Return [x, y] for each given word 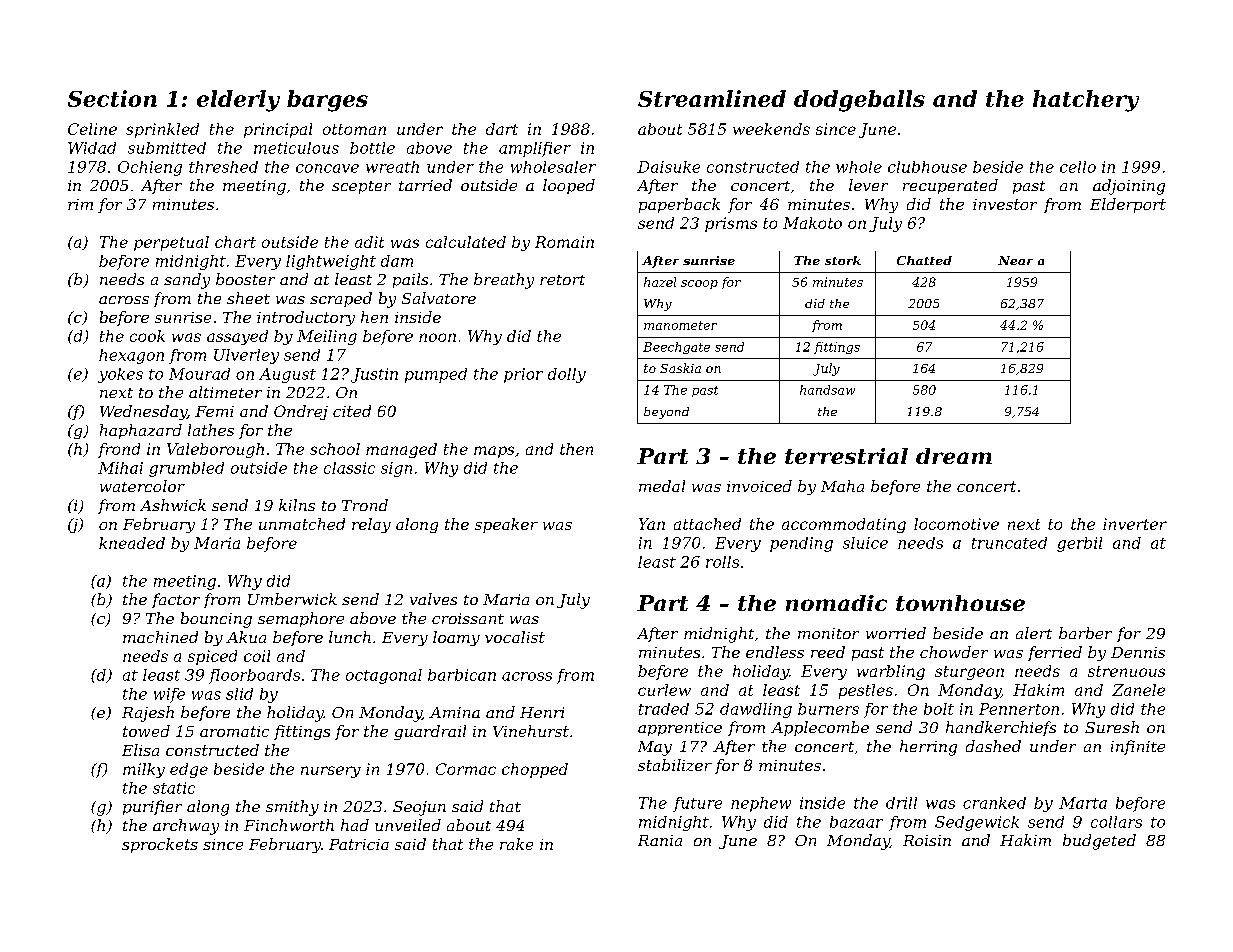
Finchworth [289, 825]
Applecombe [820, 728]
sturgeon [969, 673]
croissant [468, 618]
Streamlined [712, 98]
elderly [238, 101]
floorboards [254, 676]
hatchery [1086, 101]
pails [410, 280]
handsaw [827, 390]
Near [1015, 260]
